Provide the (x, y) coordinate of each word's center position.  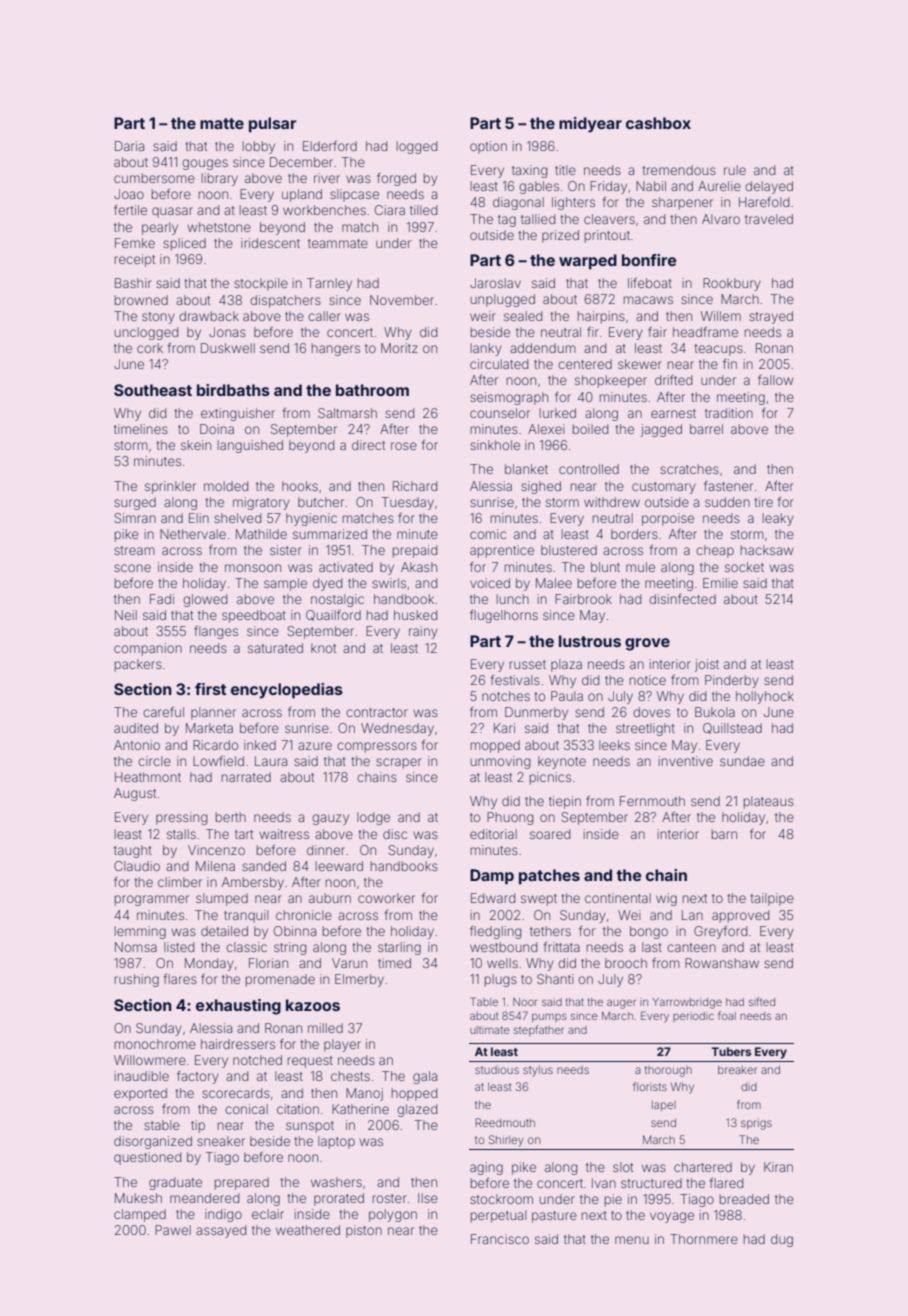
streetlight (645, 729)
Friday (608, 187)
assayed (221, 1231)
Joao (129, 194)
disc (395, 834)
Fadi (162, 599)
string (290, 948)
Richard (415, 486)
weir (483, 316)
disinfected (682, 599)
